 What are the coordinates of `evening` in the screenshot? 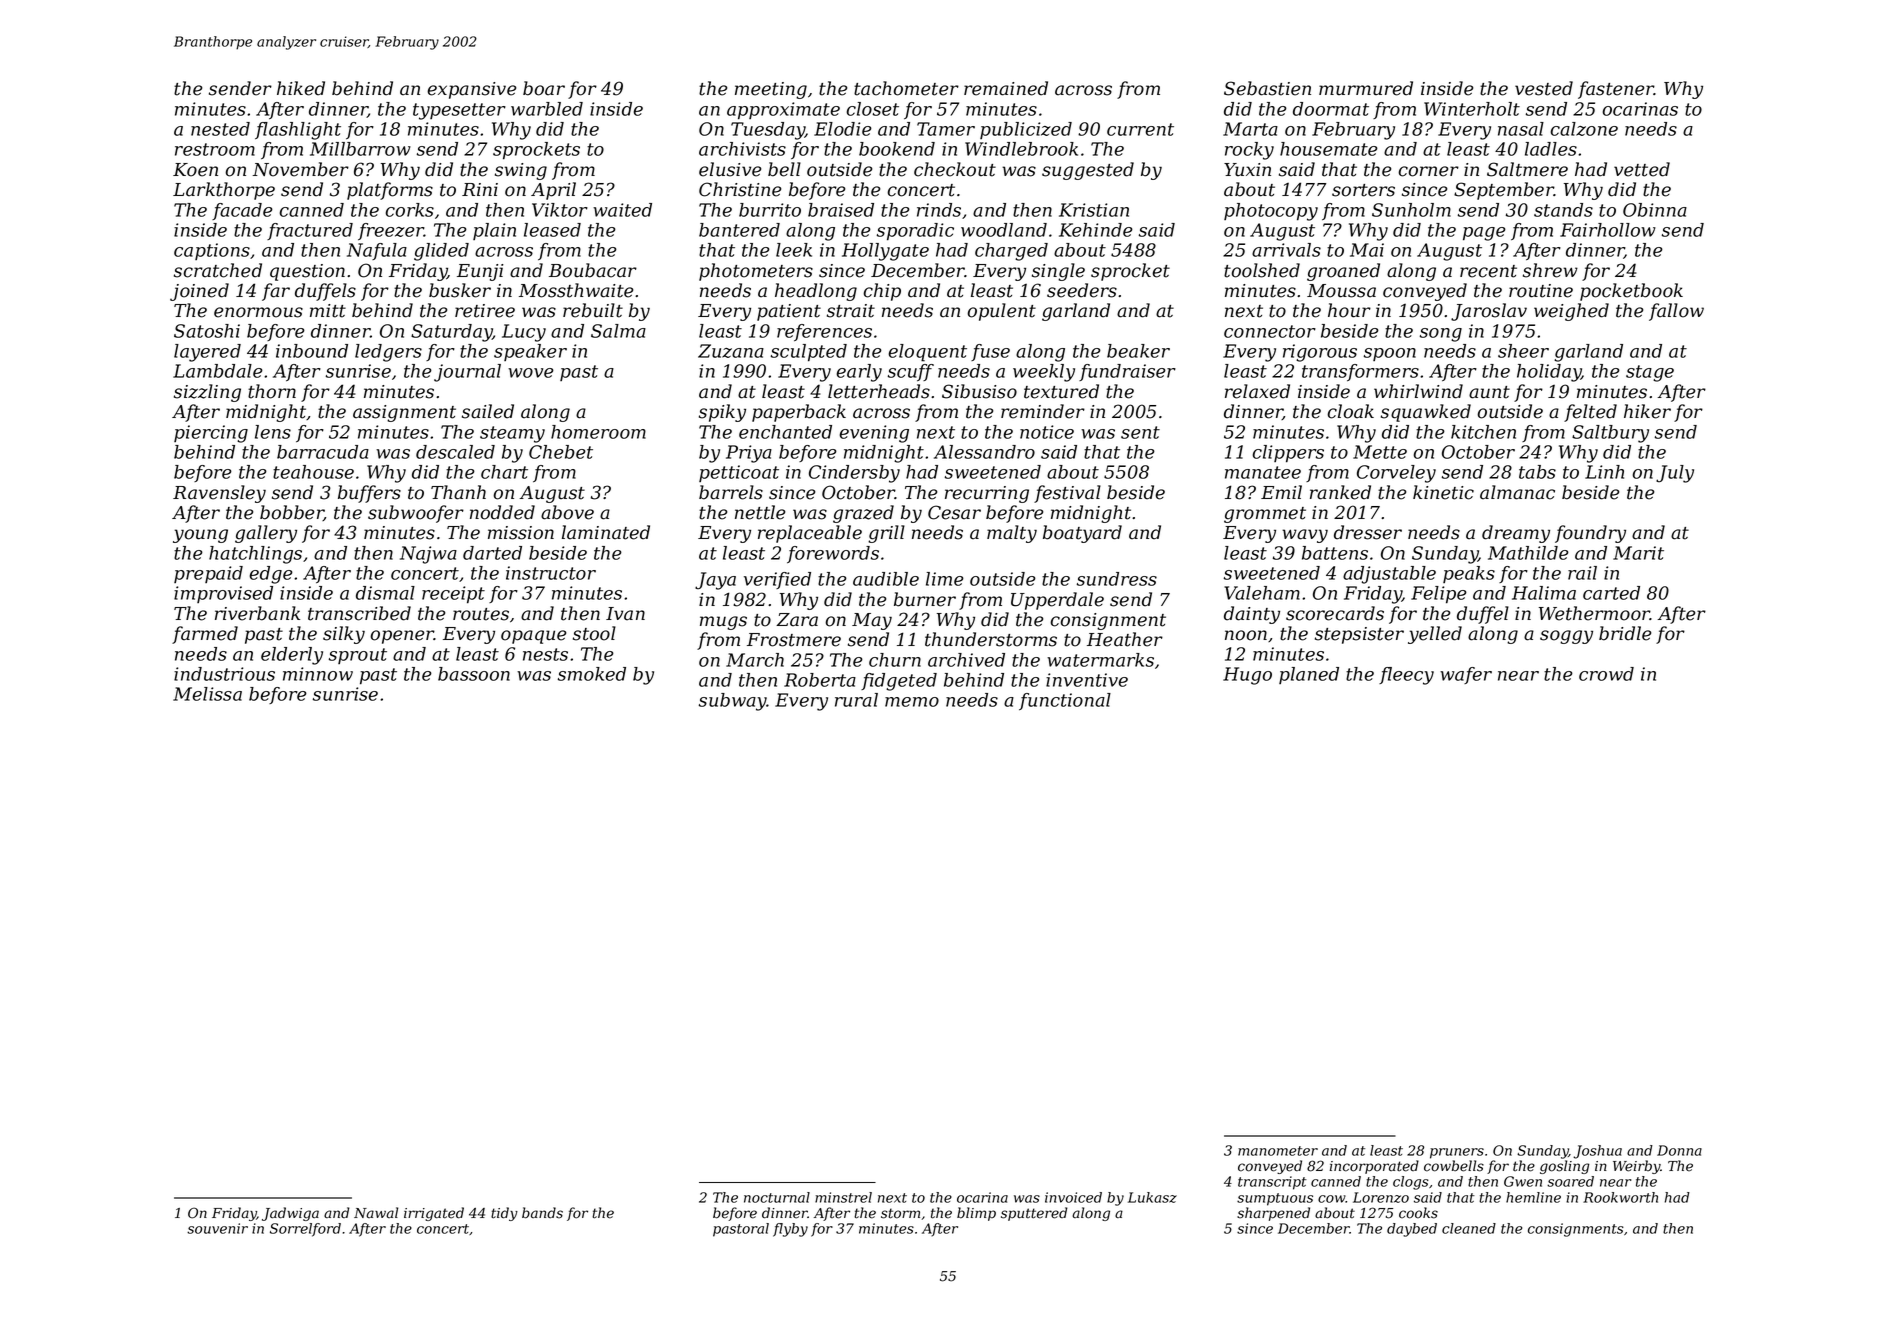 It's located at (874, 434).
